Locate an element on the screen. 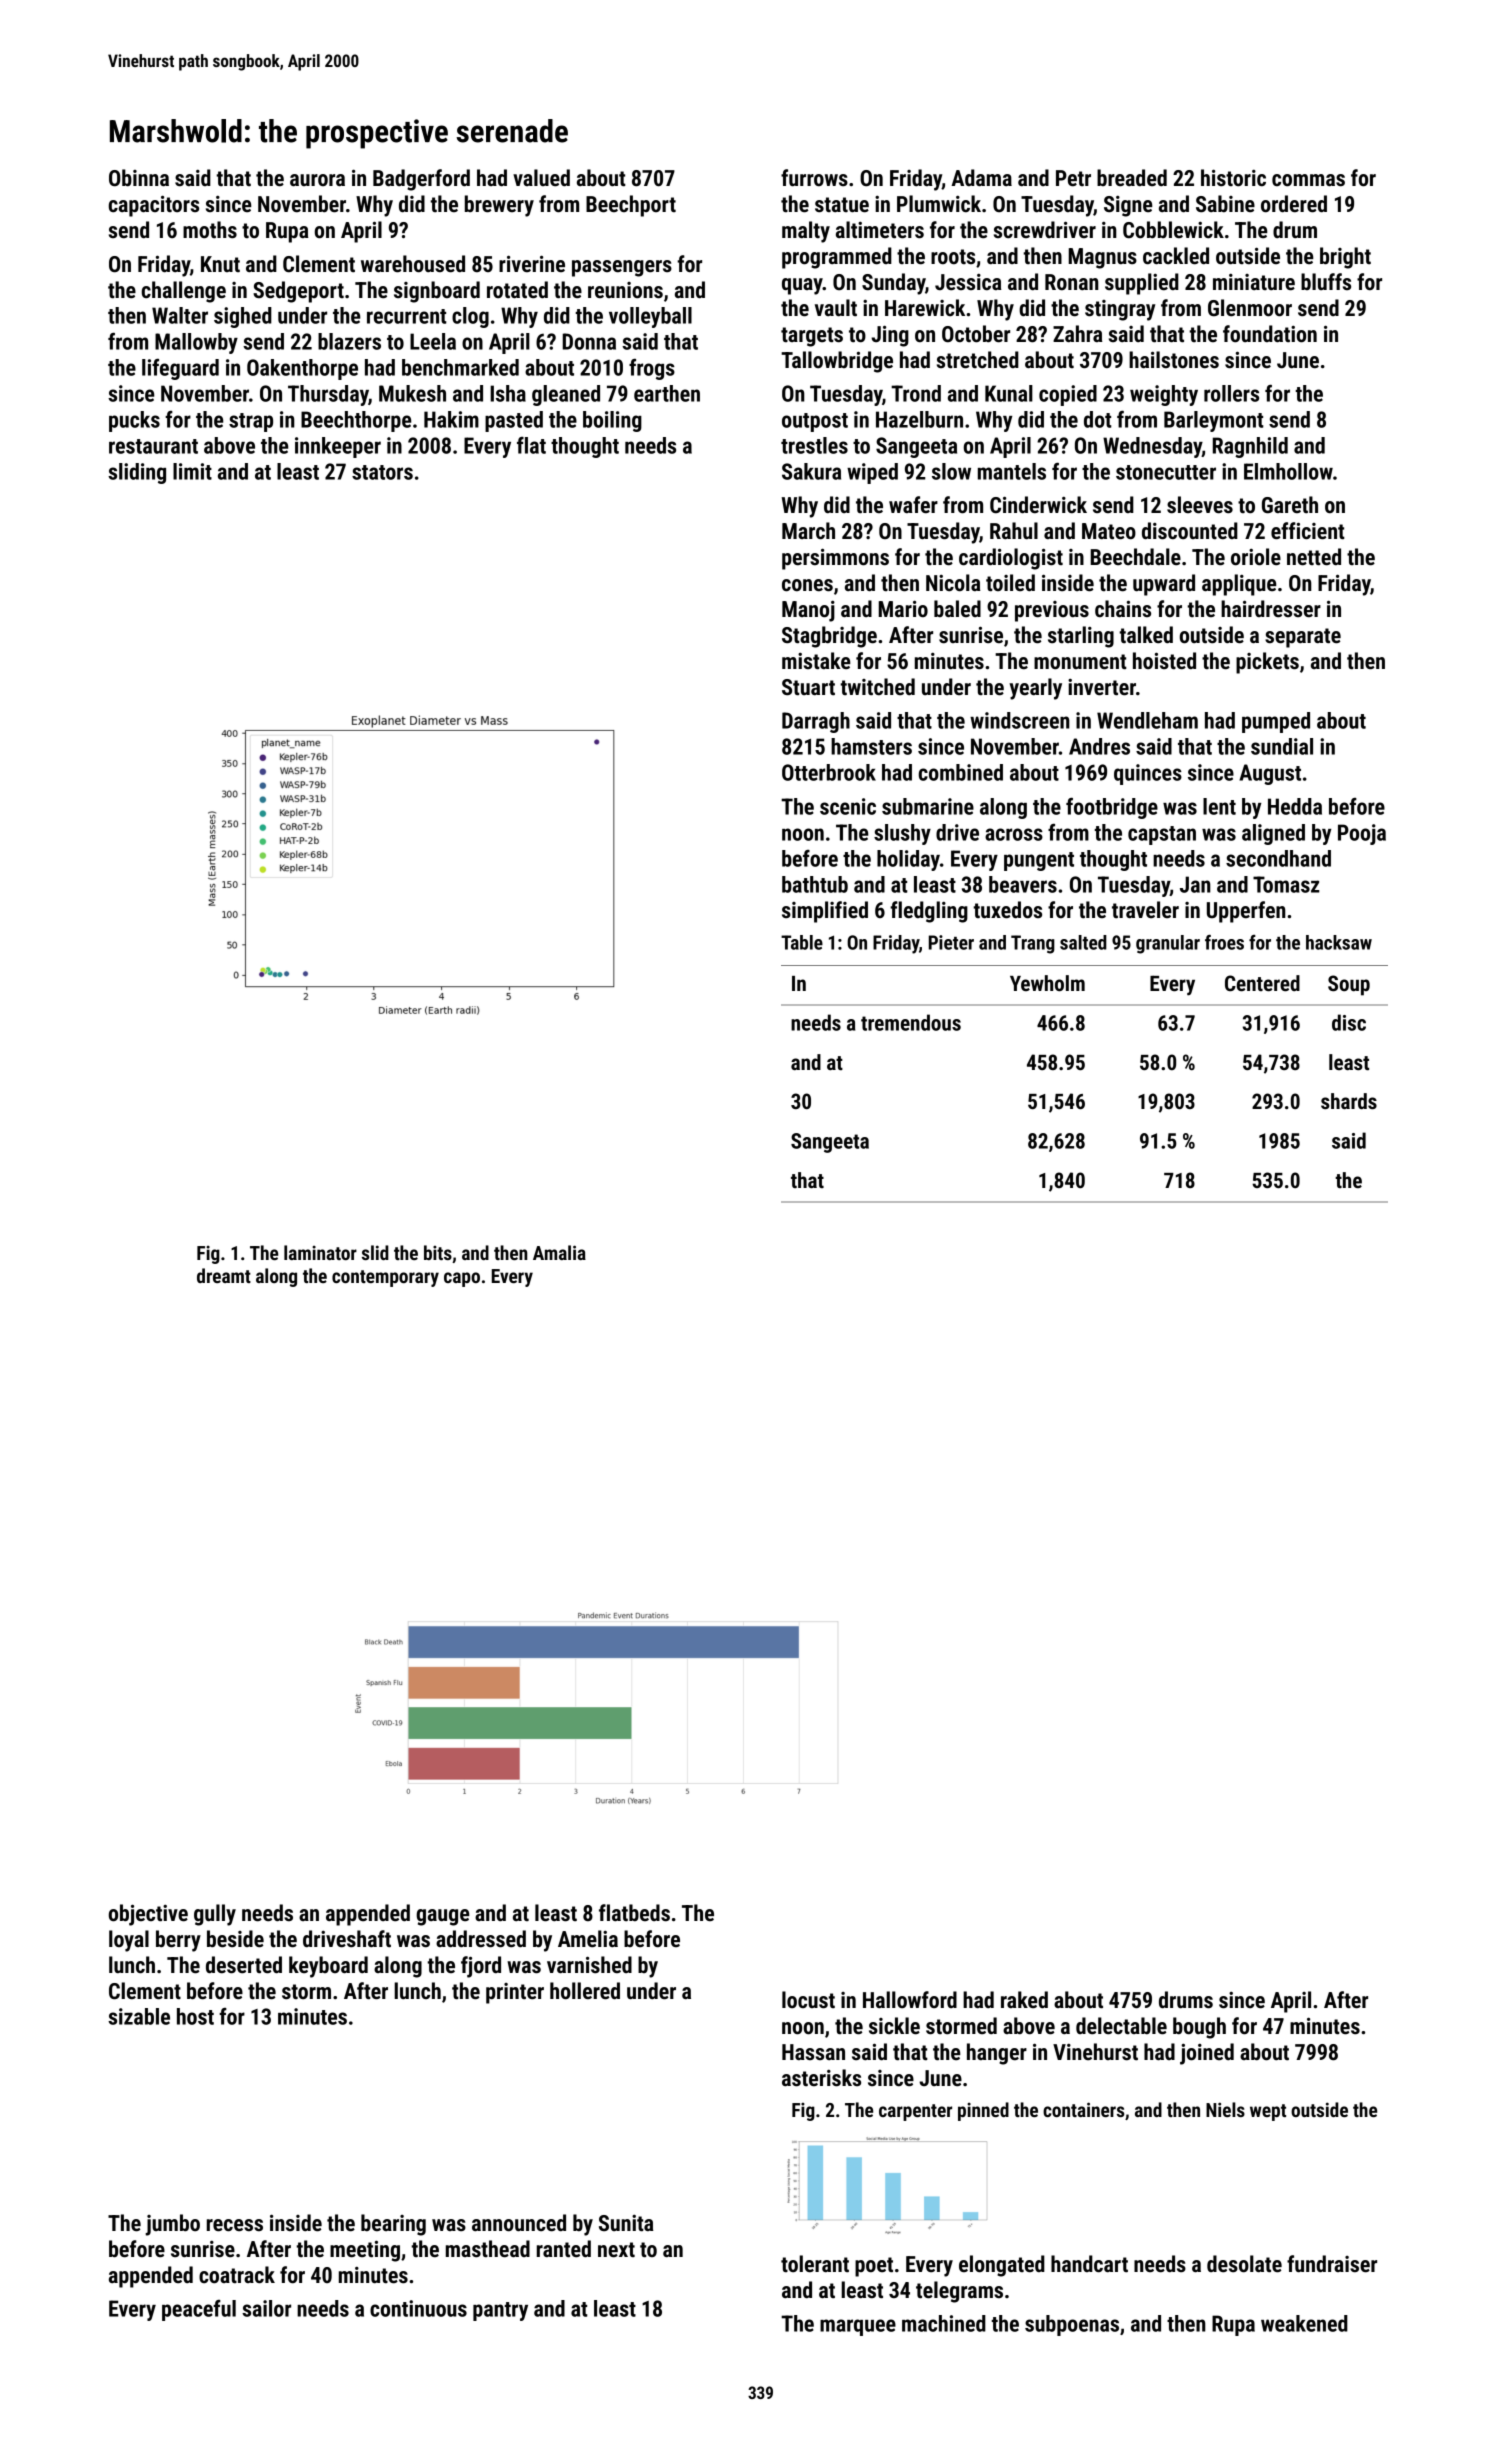 This screenshot has height=2464, width=1496. outpost is located at coordinates (815, 422).
